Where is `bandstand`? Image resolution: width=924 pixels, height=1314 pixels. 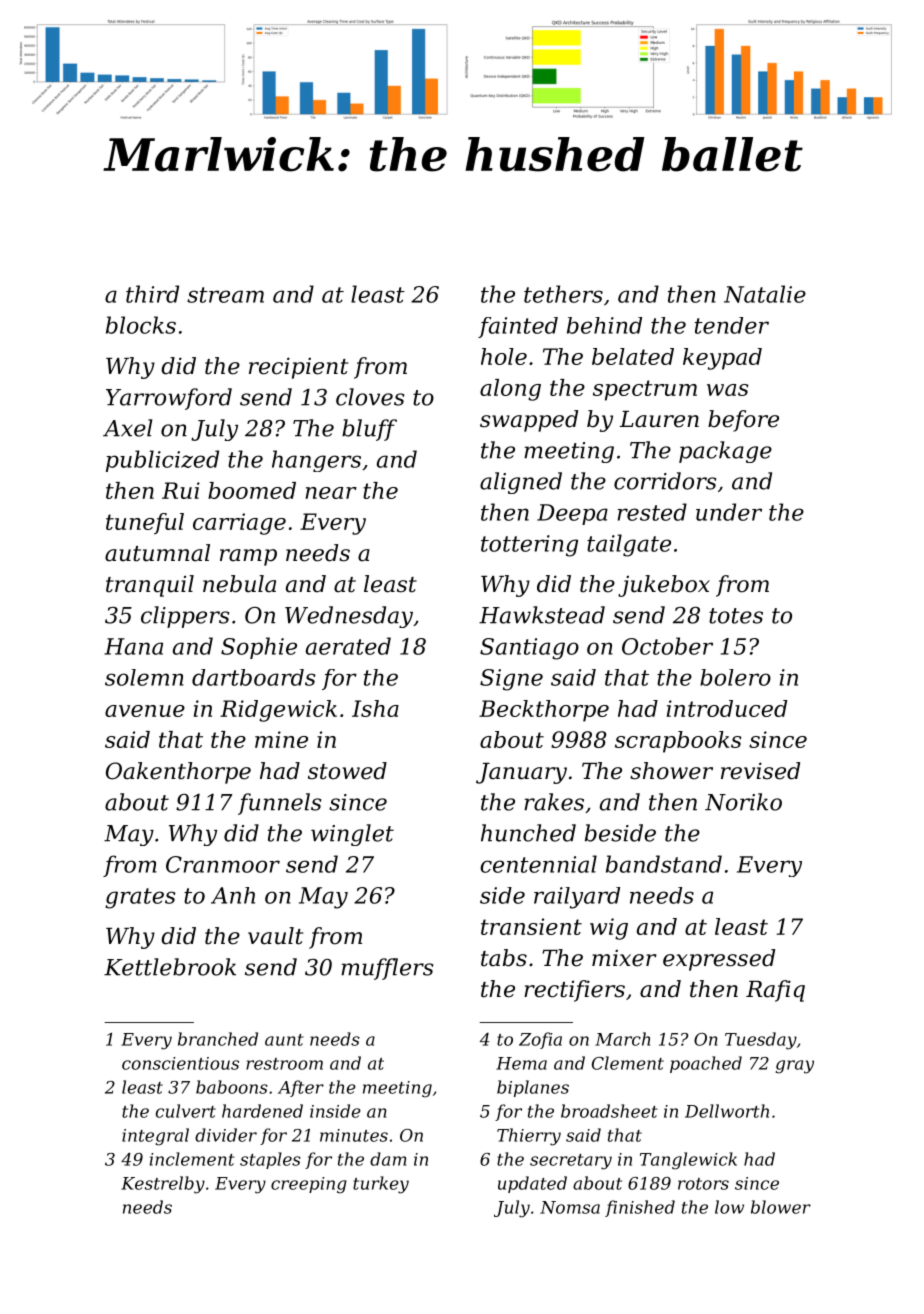 bandstand is located at coordinates (664, 864).
